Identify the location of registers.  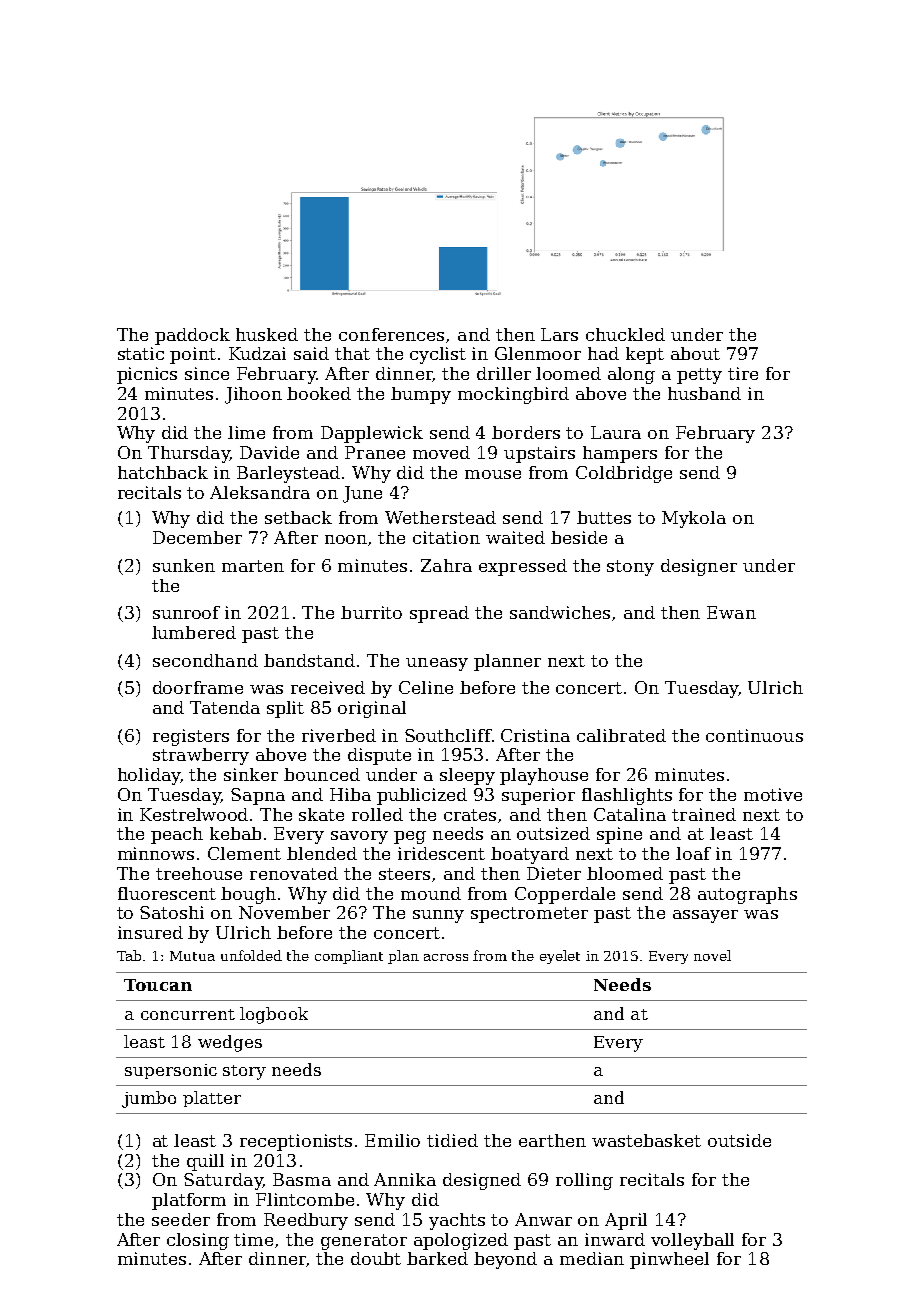
(191, 737).
